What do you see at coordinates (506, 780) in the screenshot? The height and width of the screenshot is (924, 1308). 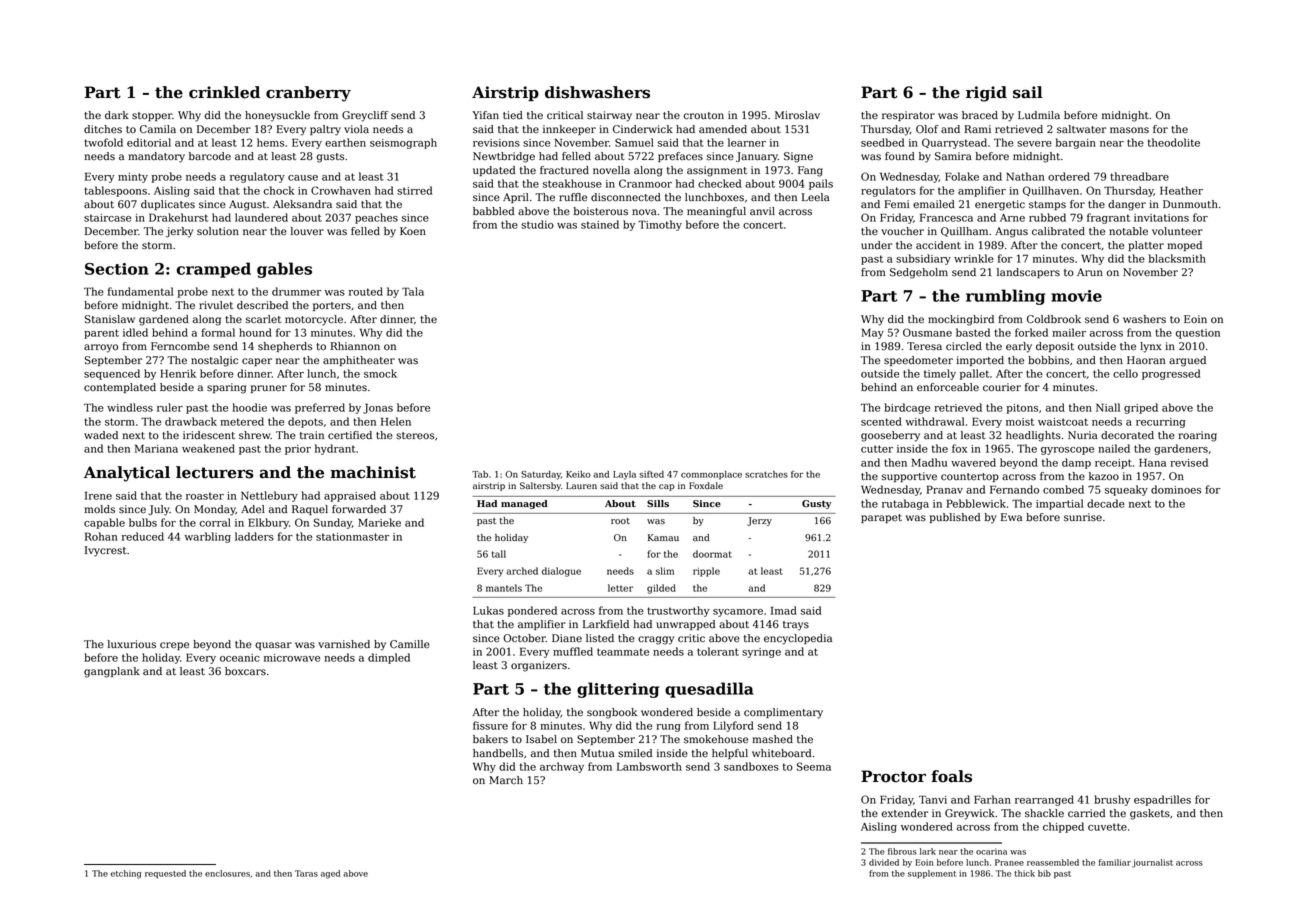 I see `March` at bounding box center [506, 780].
